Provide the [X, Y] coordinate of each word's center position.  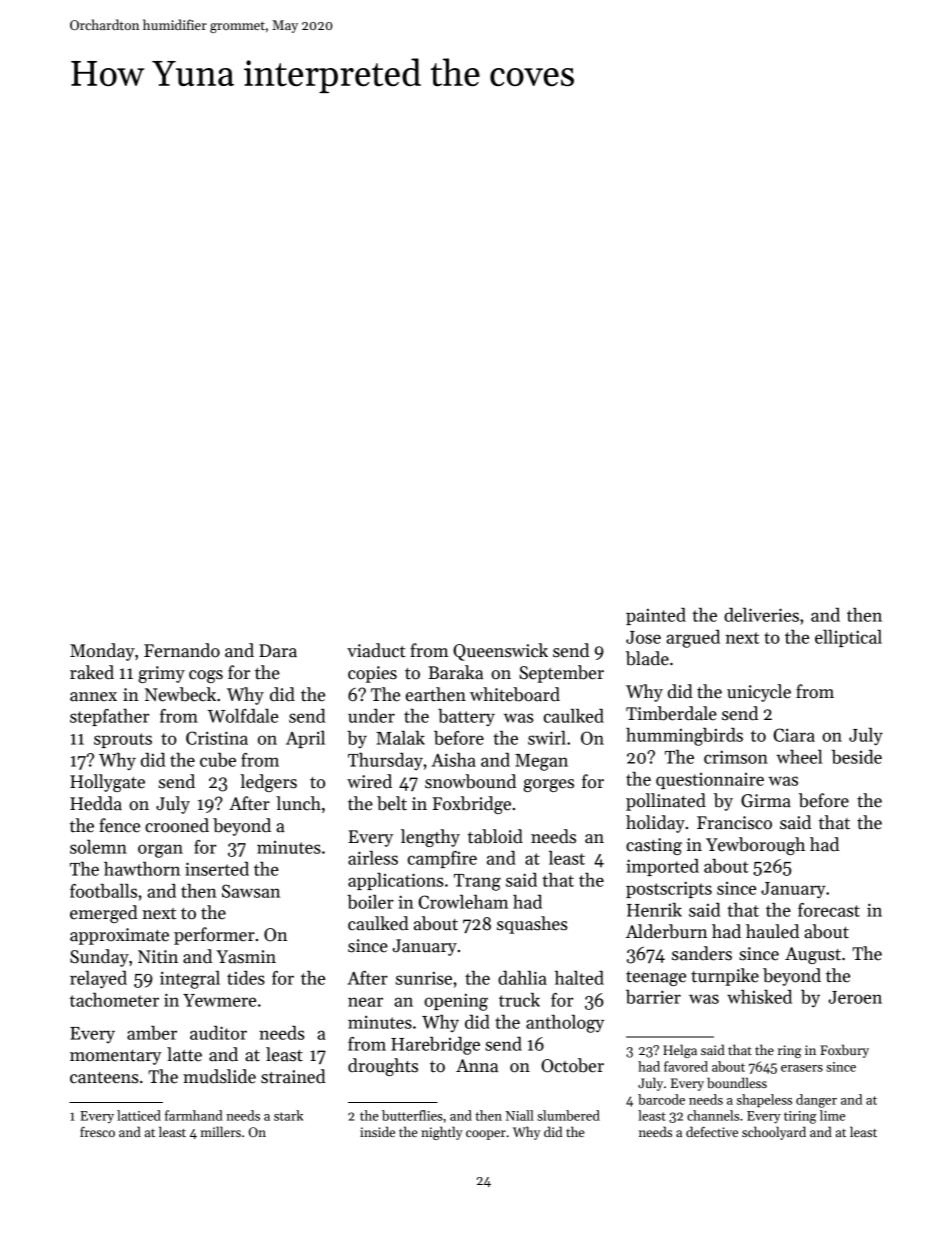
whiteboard [515, 694]
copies [372, 674]
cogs [206, 676]
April [305, 739]
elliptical [848, 638]
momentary [115, 1057]
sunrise [424, 978]
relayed [98, 980]
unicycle [759, 693]
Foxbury [844, 1051]
